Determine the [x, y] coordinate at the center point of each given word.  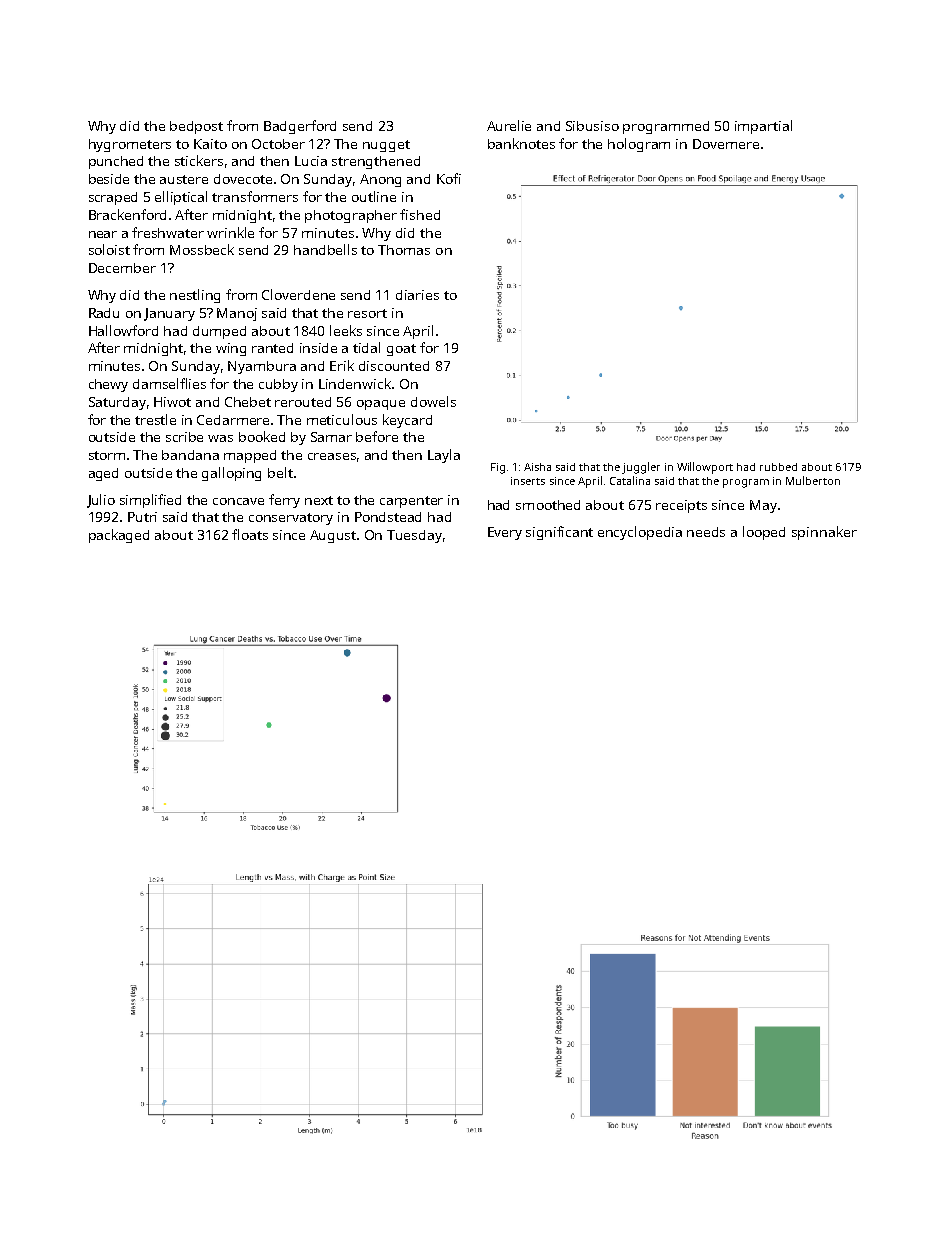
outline [374, 196]
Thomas [404, 250]
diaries [417, 295]
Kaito [210, 144]
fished [420, 214]
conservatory [291, 519]
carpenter [411, 502]
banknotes [521, 143]
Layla [444, 456]
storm [107, 455]
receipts [681, 506]
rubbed [778, 467]
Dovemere [726, 144]
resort [367, 313]
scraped [113, 198]
